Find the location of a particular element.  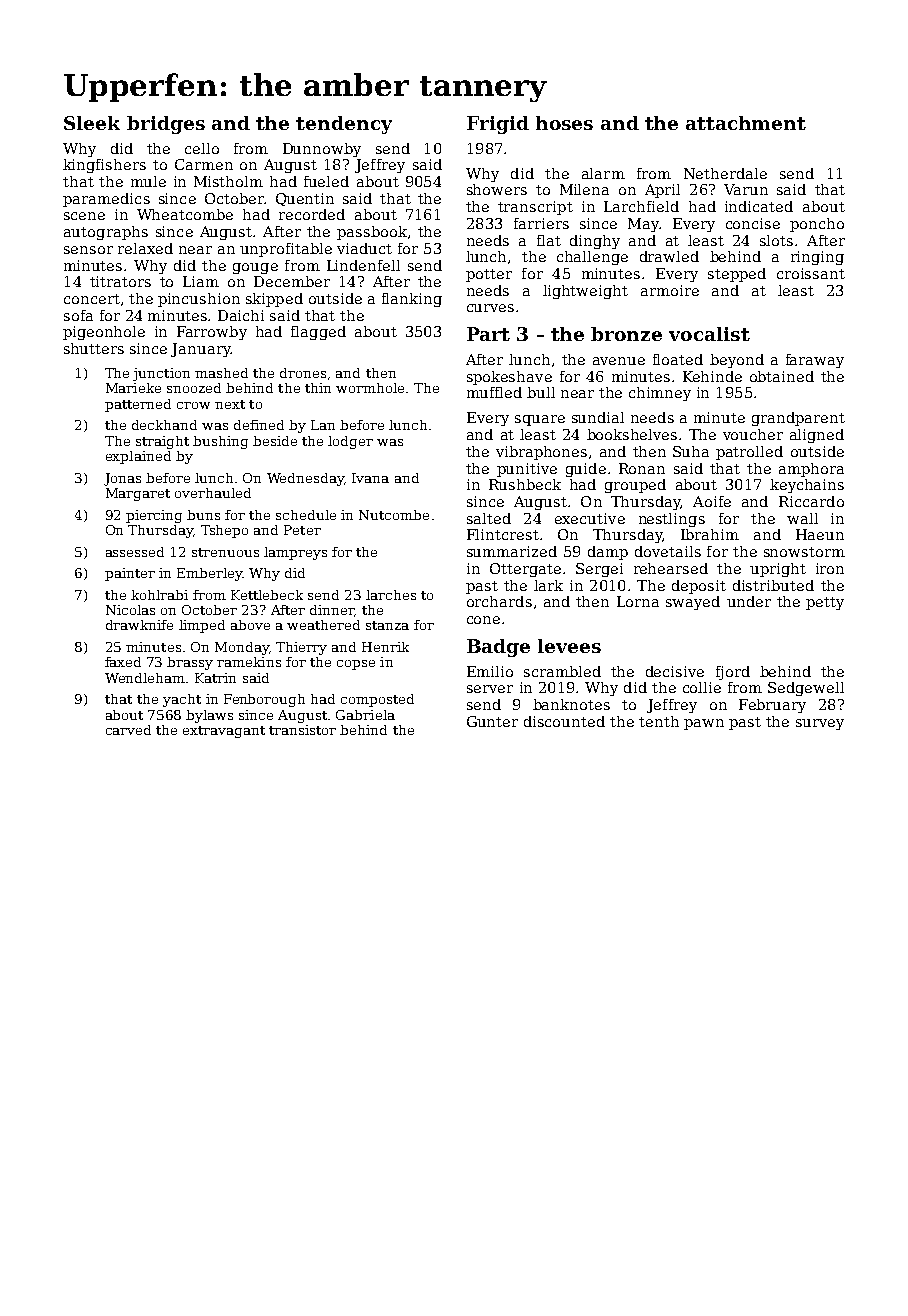

fjord is located at coordinates (733, 673).
